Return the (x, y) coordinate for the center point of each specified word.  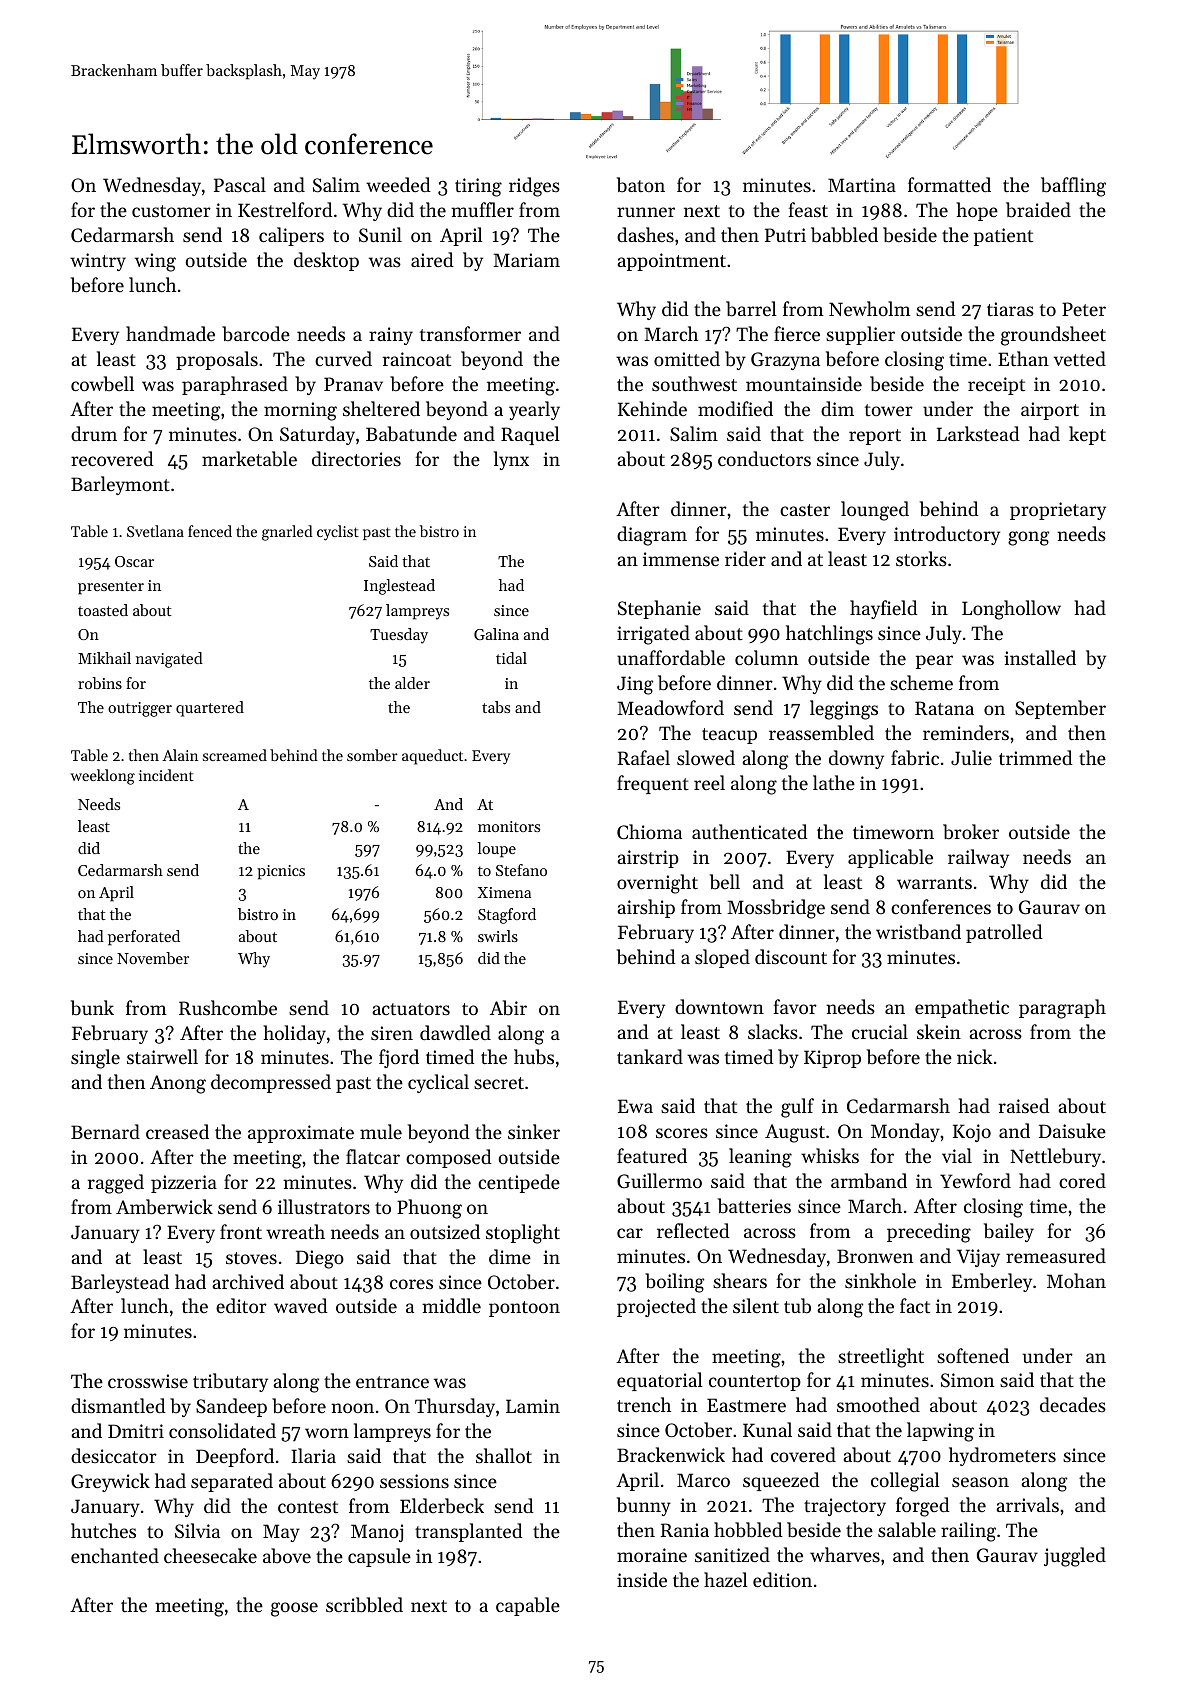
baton (641, 185)
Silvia (197, 1531)
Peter (1084, 309)
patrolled (1004, 933)
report (875, 437)
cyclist (338, 533)
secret (499, 1083)
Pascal (240, 184)
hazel (726, 1579)
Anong (178, 1084)
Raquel (530, 435)
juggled (1075, 1557)
